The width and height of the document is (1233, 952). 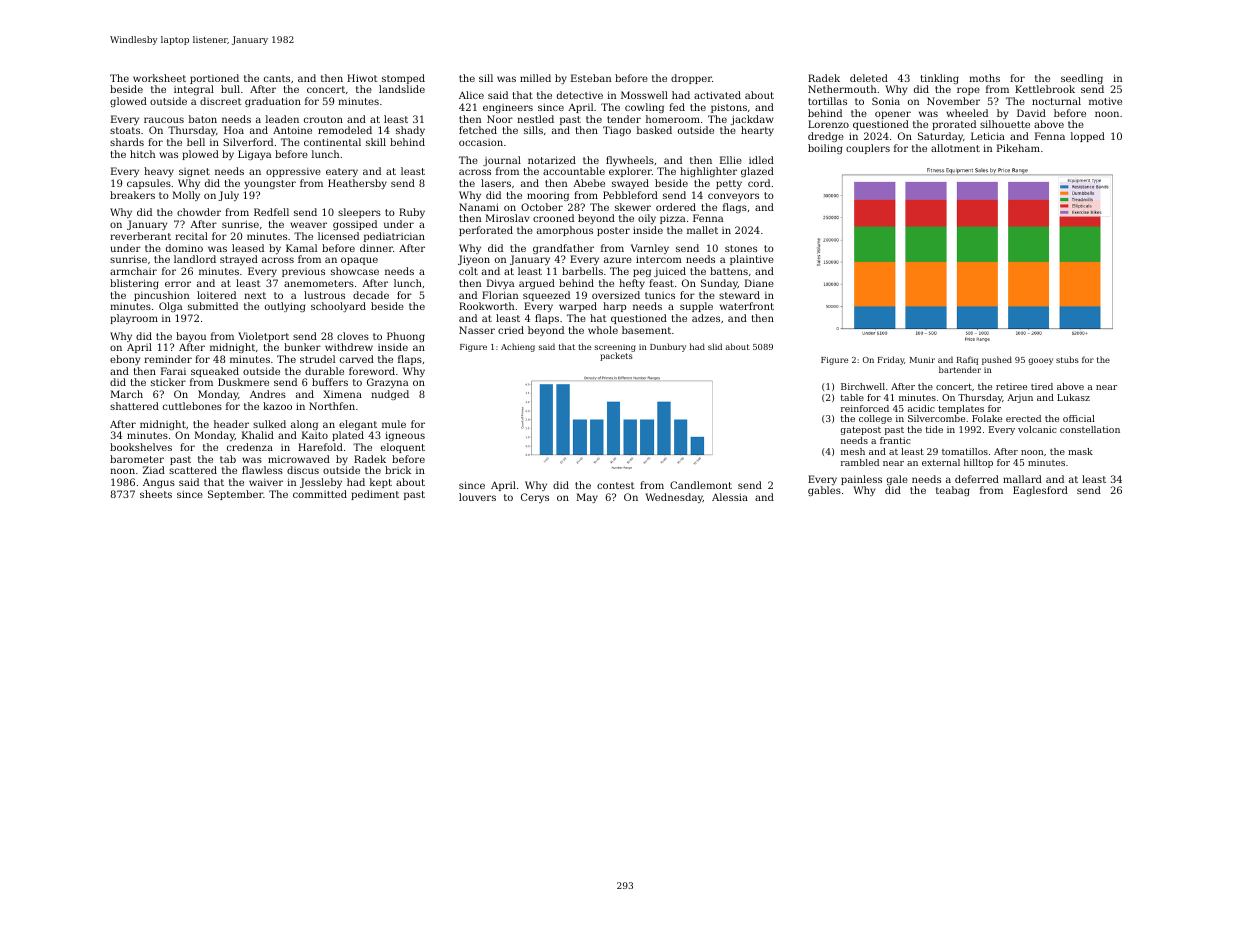 What do you see at coordinates (752, 260) in the document?
I see `plaintive` at bounding box center [752, 260].
